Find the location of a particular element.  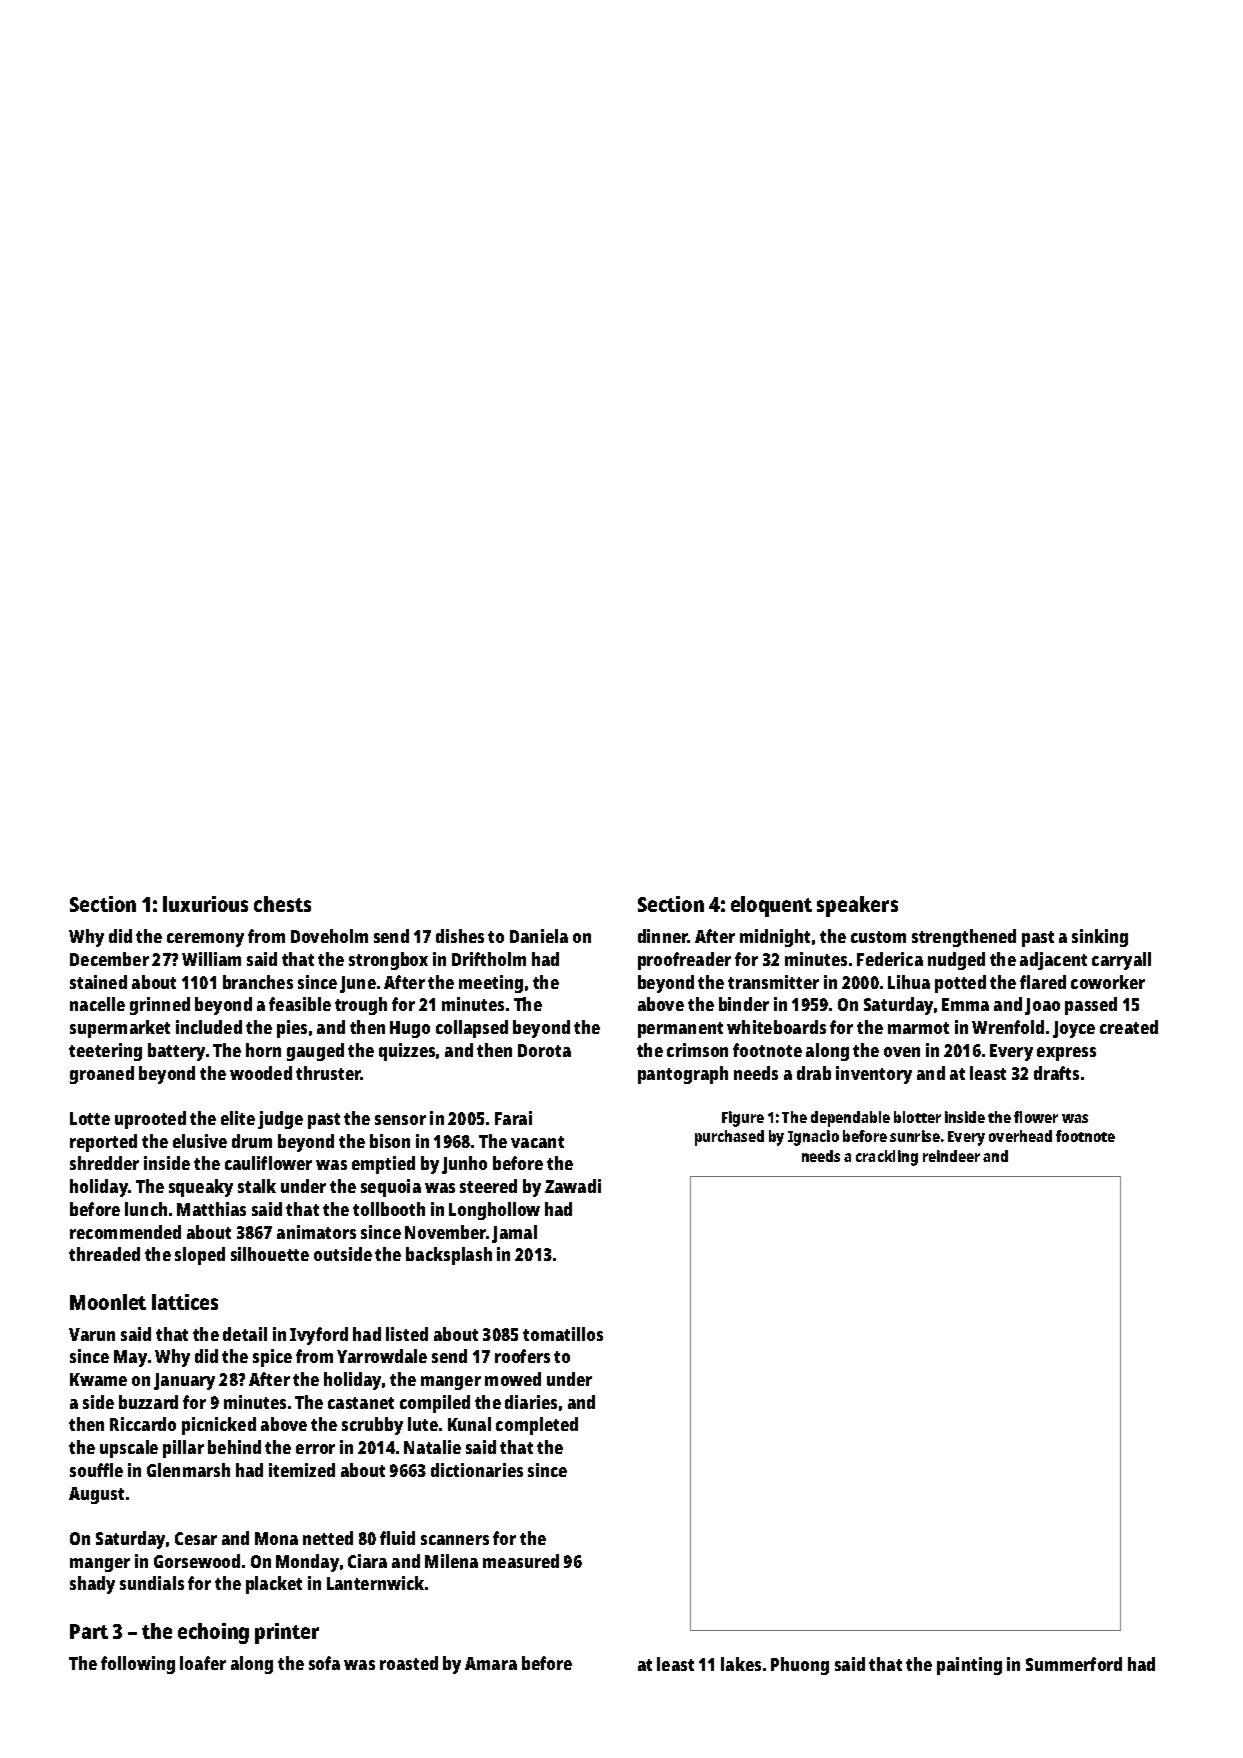

Summerford is located at coordinates (1074, 1664).
